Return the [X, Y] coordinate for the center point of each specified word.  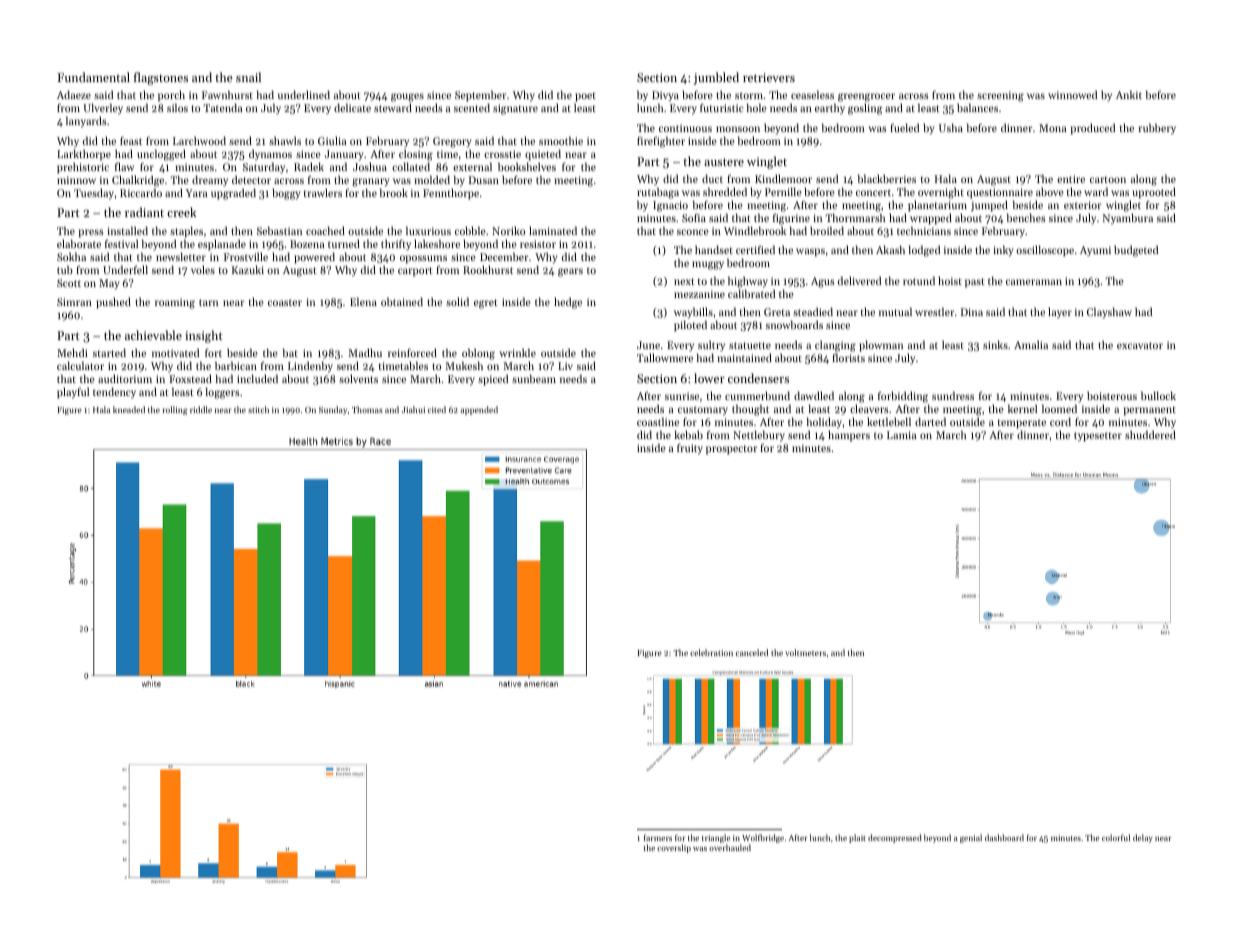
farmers [658, 837]
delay [1143, 838]
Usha [951, 127]
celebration [711, 652]
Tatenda [223, 107]
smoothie [561, 140]
